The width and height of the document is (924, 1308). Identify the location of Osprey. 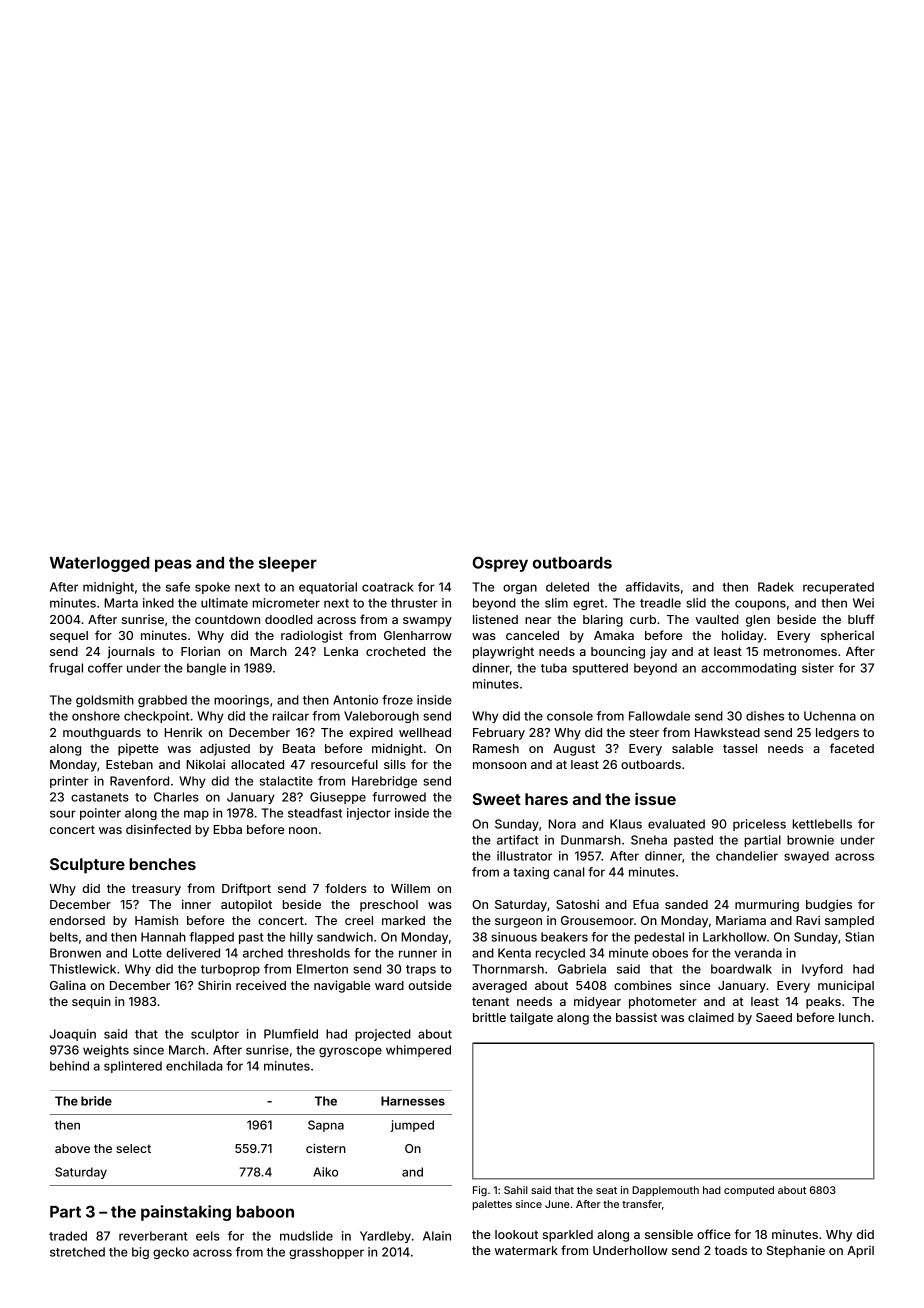
(500, 564).
